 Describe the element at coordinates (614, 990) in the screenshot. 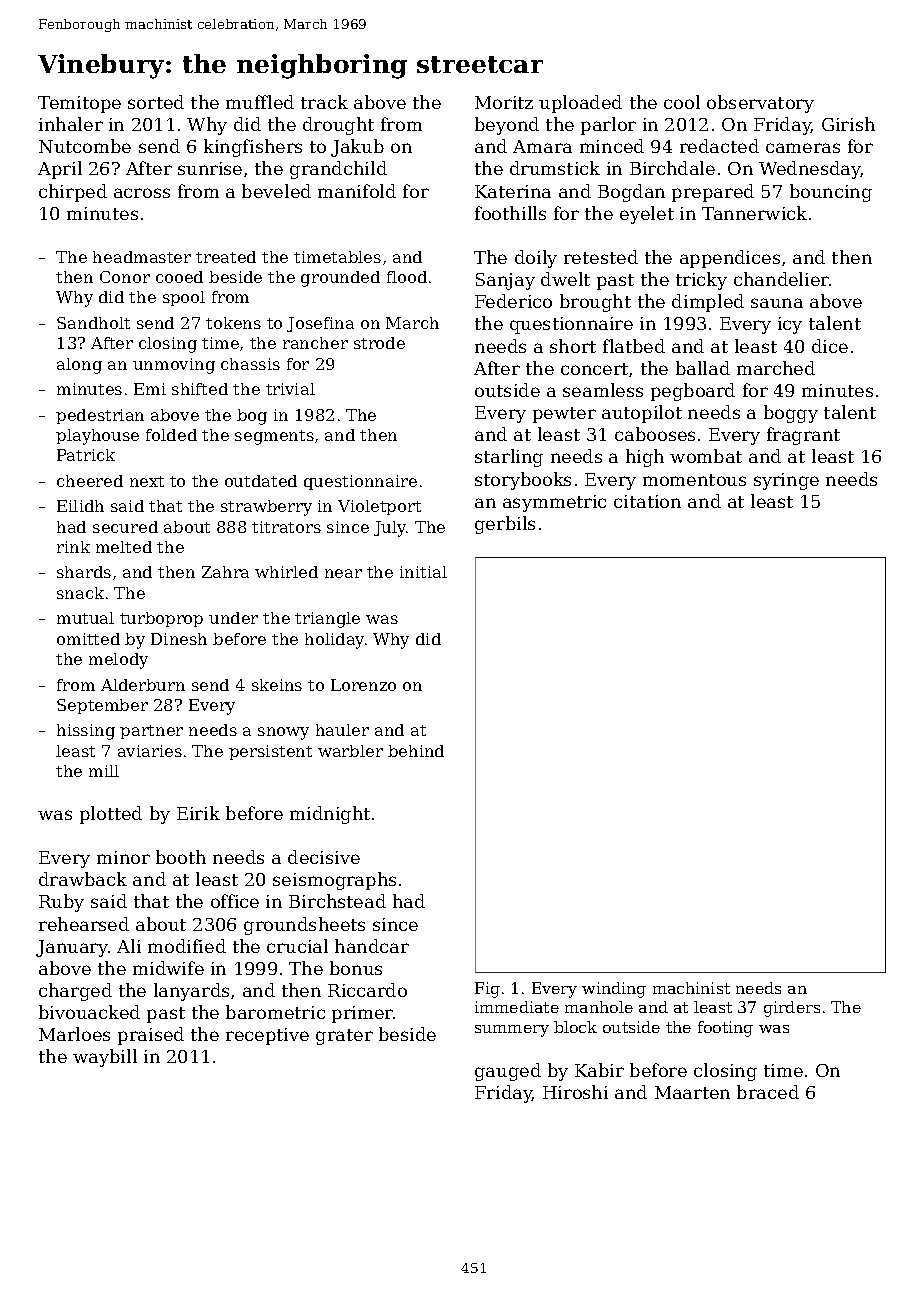

I see `winding` at that location.
